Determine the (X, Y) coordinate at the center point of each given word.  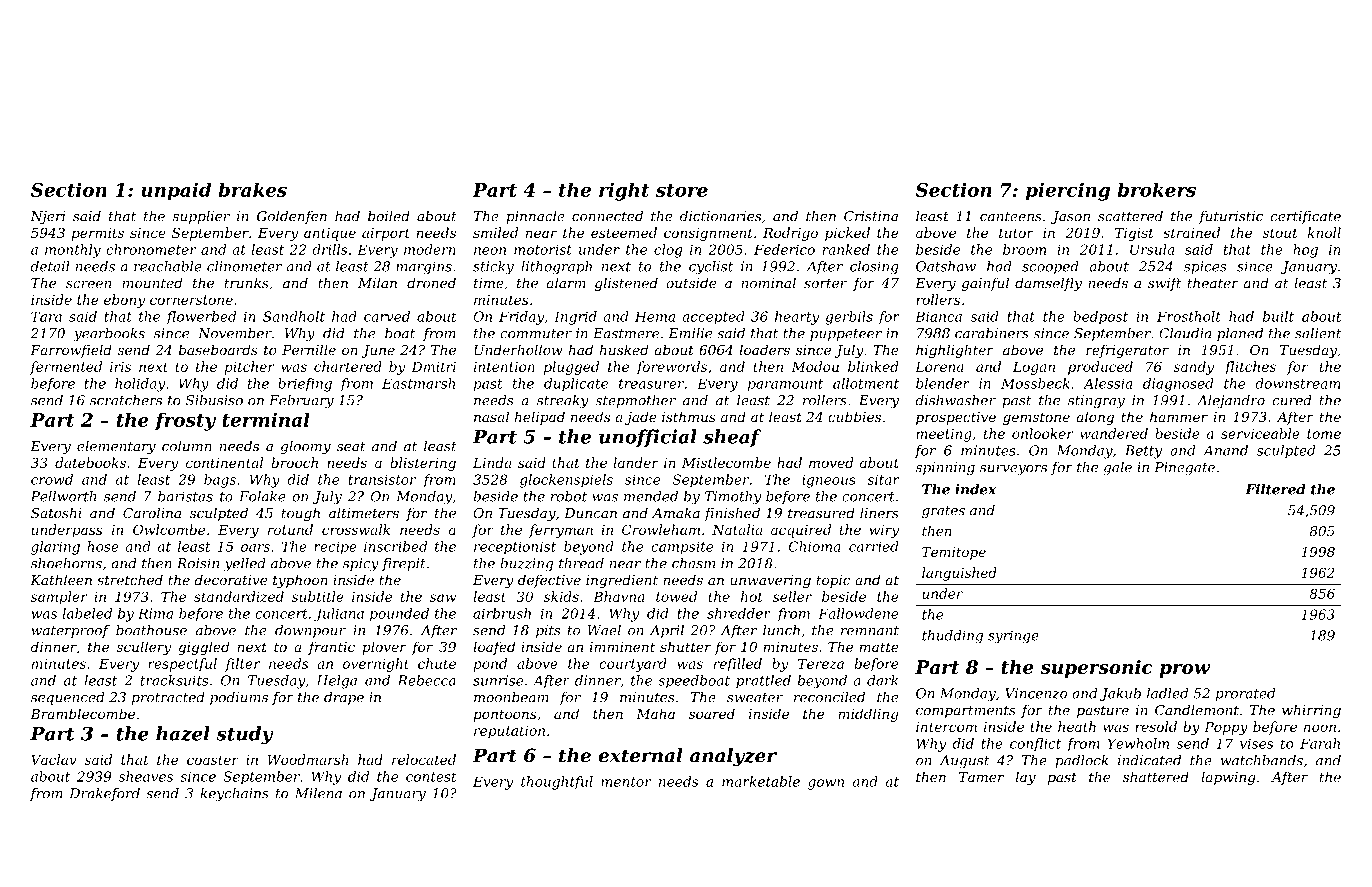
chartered (348, 366)
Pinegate (1184, 468)
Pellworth (63, 496)
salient (1318, 333)
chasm (693, 563)
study (244, 735)
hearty (797, 318)
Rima (155, 613)
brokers (1157, 189)
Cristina (871, 216)
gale (1117, 468)
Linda (492, 462)
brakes (252, 189)
